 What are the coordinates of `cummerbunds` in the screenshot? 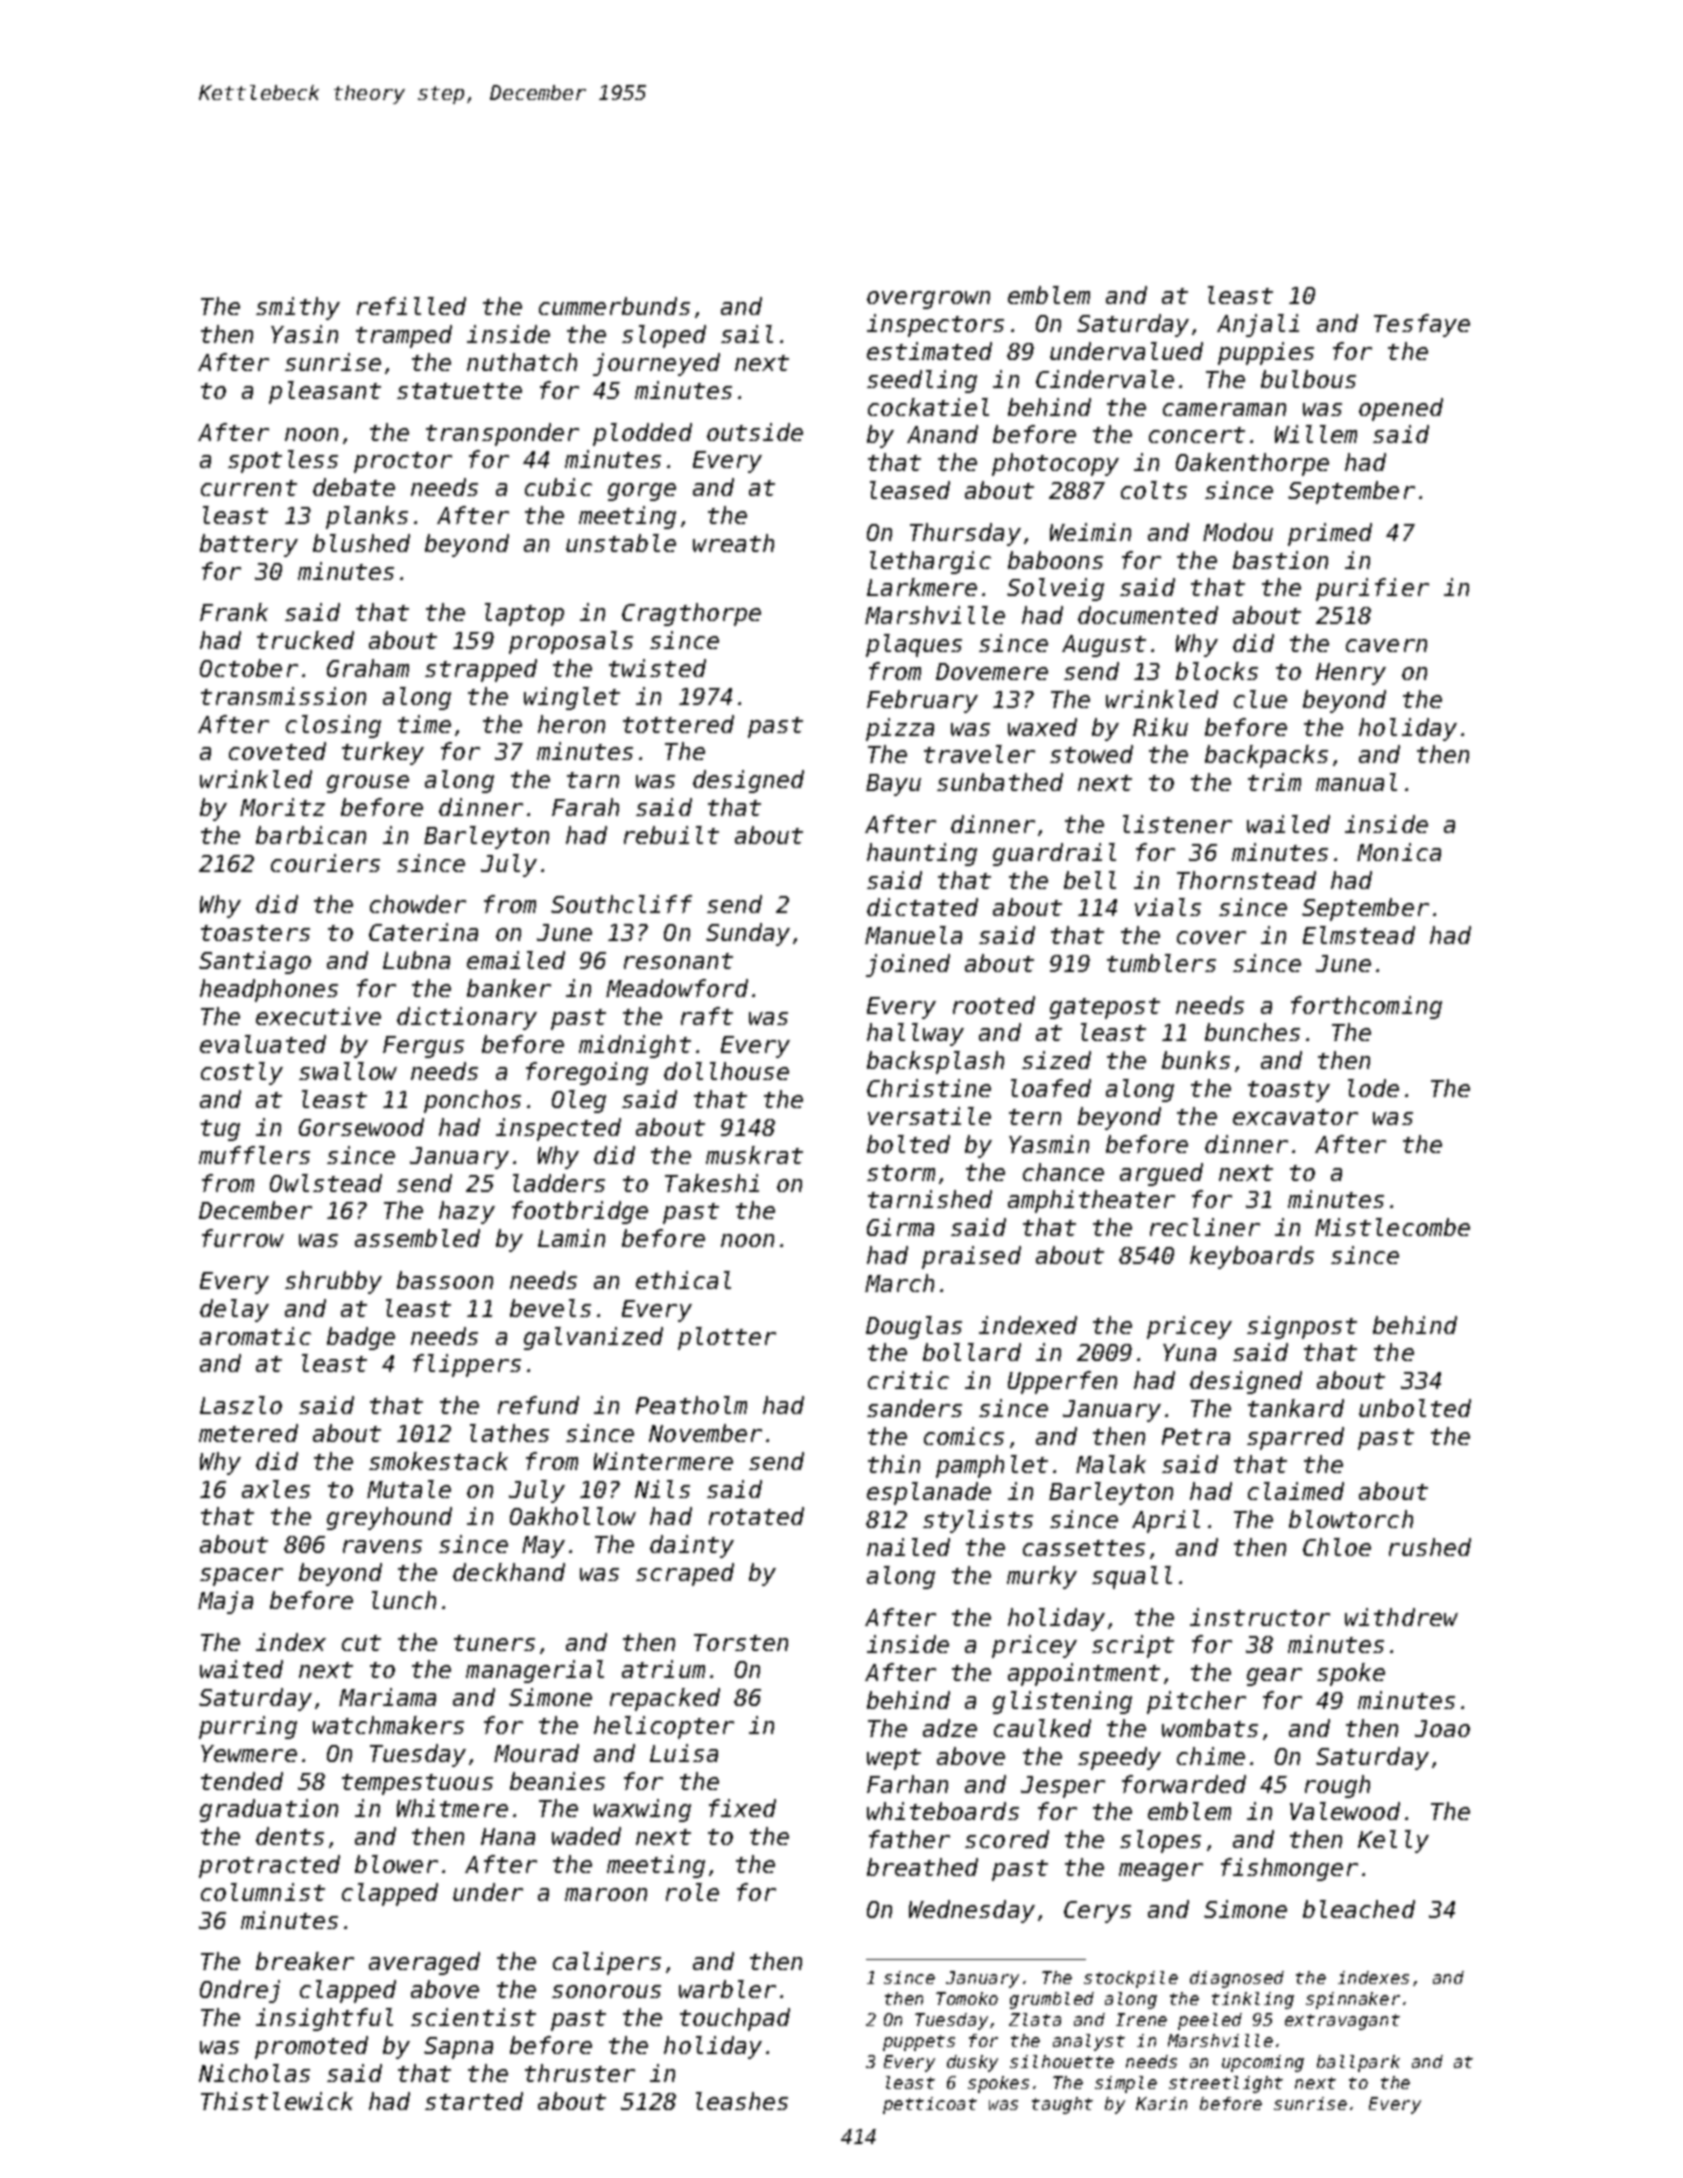 It's located at (614, 306).
